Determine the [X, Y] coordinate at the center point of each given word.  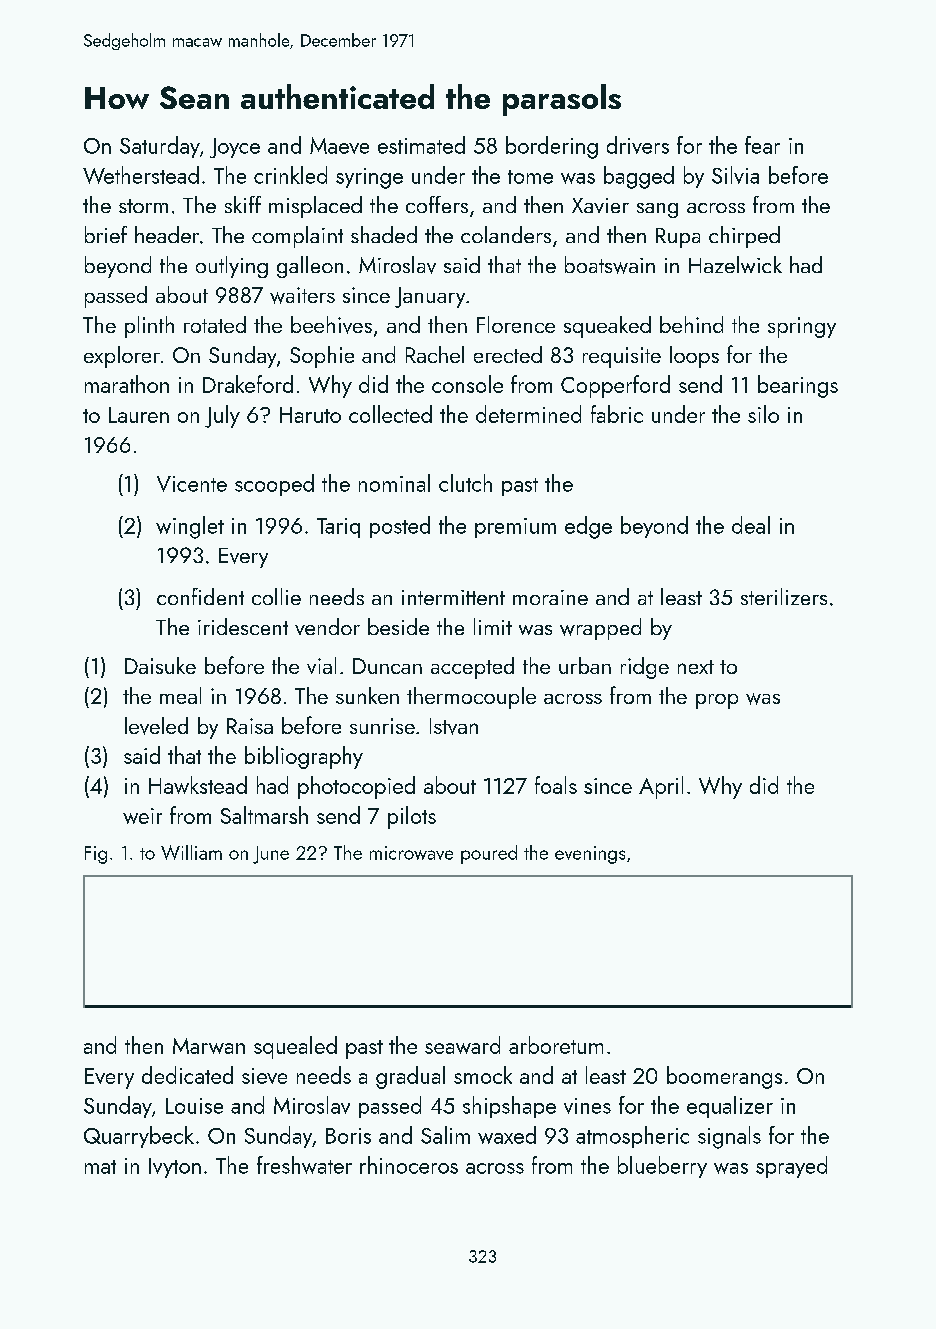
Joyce [235, 148]
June [271, 855]
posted [400, 527]
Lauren [139, 415]
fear [762, 145]
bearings [798, 386]
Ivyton [175, 1168]
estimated [421, 145]
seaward [462, 1045]
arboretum [556, 1045]
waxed [507, 1135]
